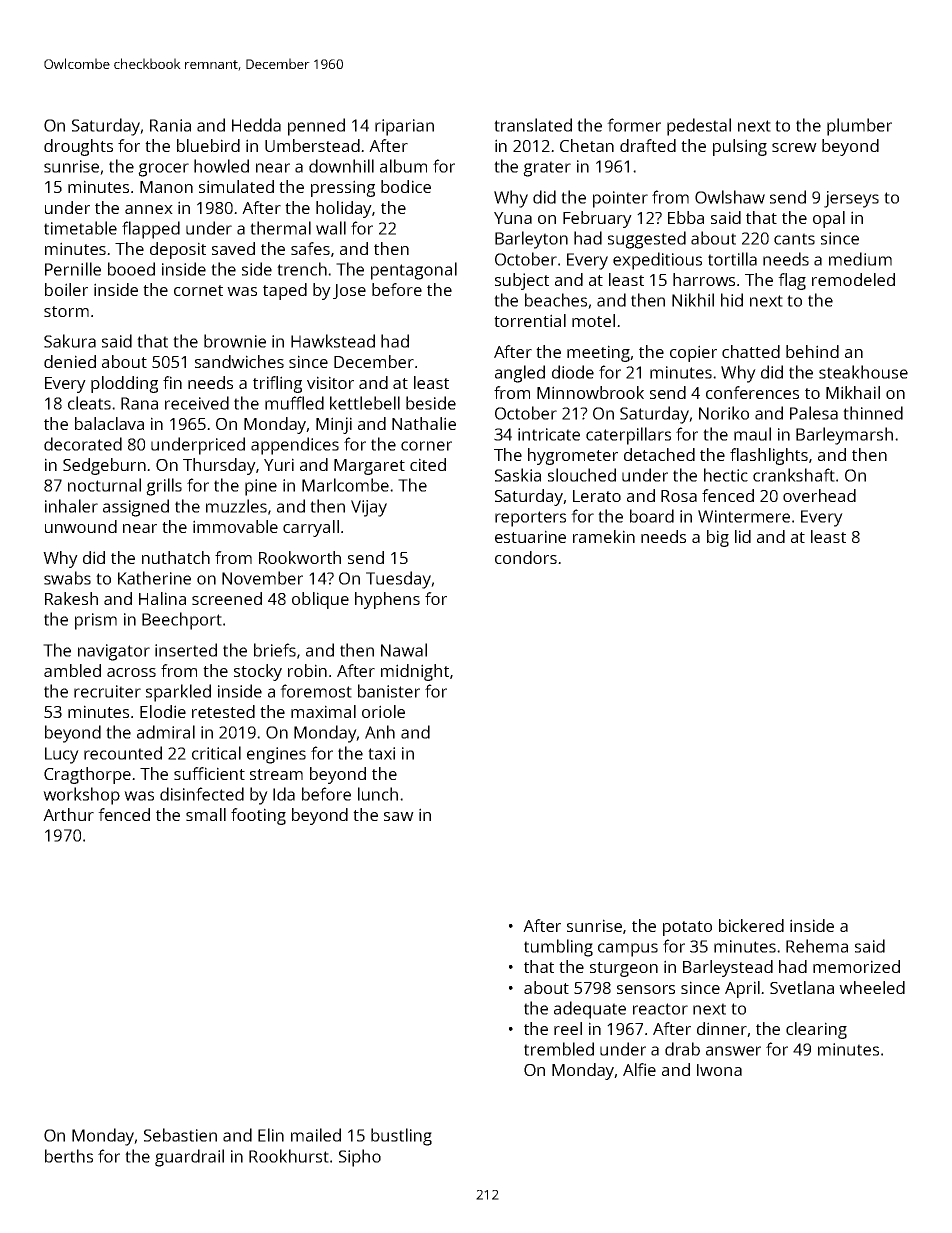  What do you see at coordinates (859, 127) in the image?
I see `plumber` at bounding box center [859, 127].
